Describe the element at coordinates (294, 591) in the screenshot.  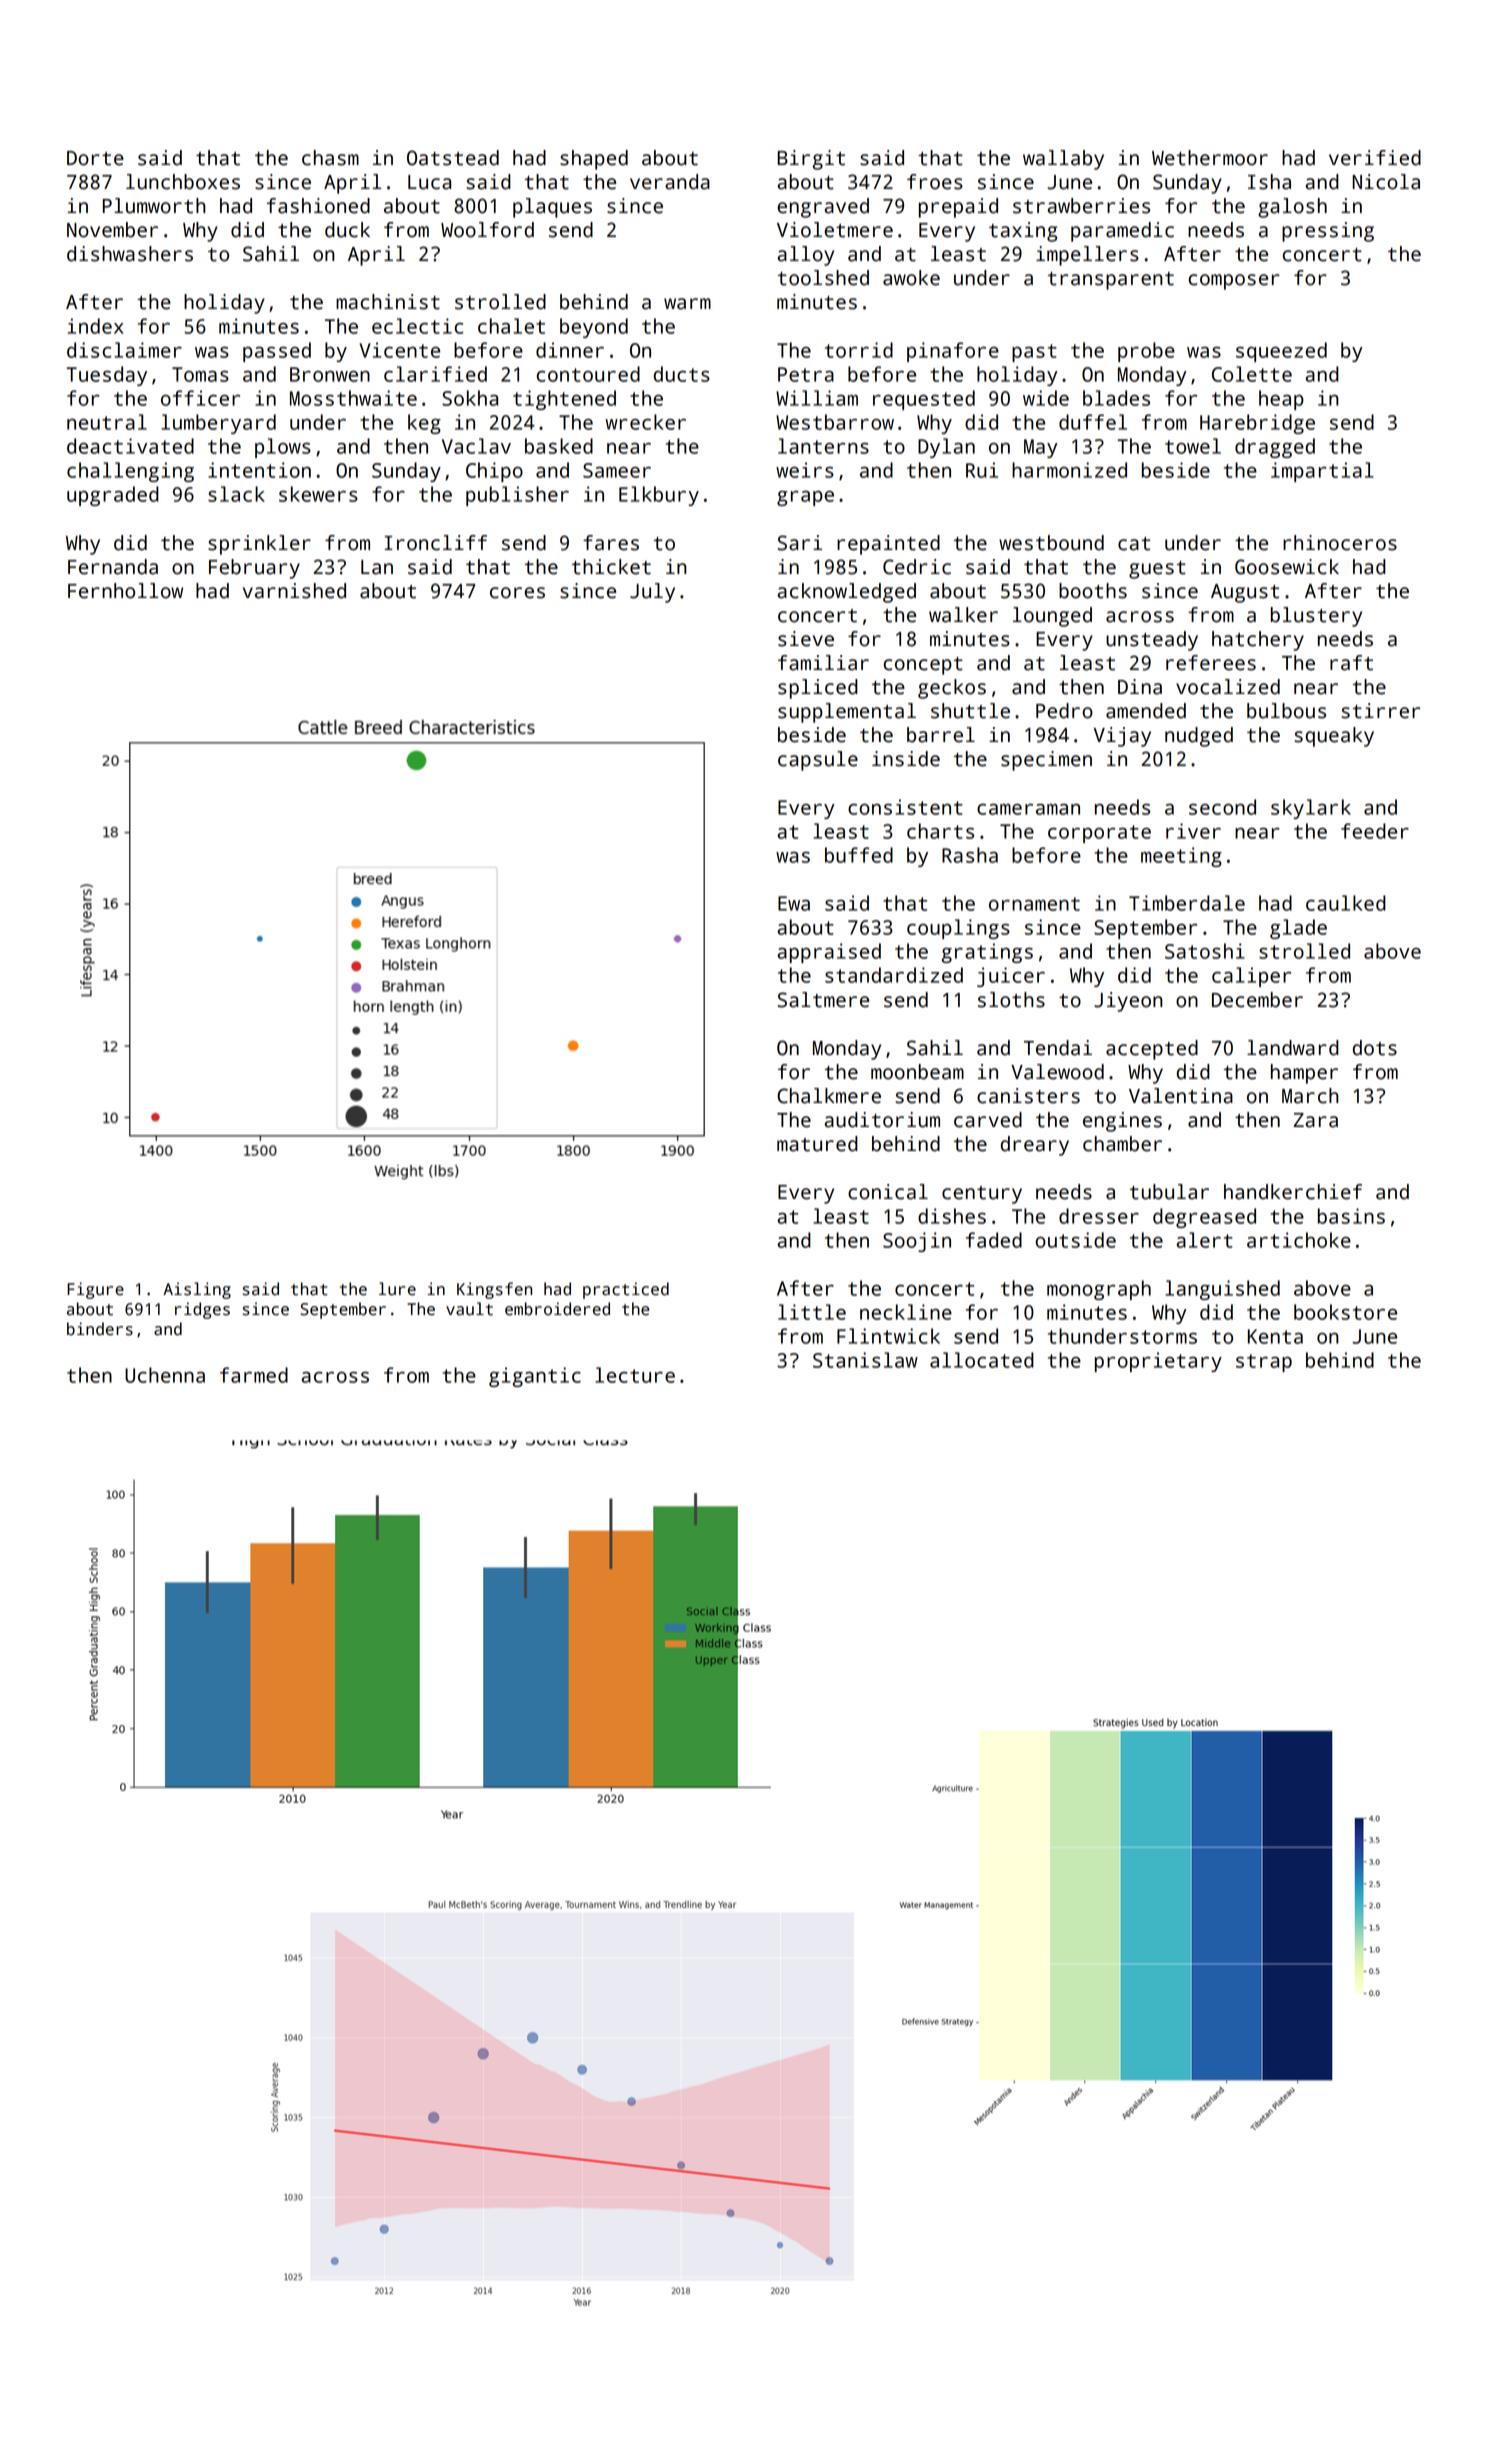
I see `varnished` at that location.
